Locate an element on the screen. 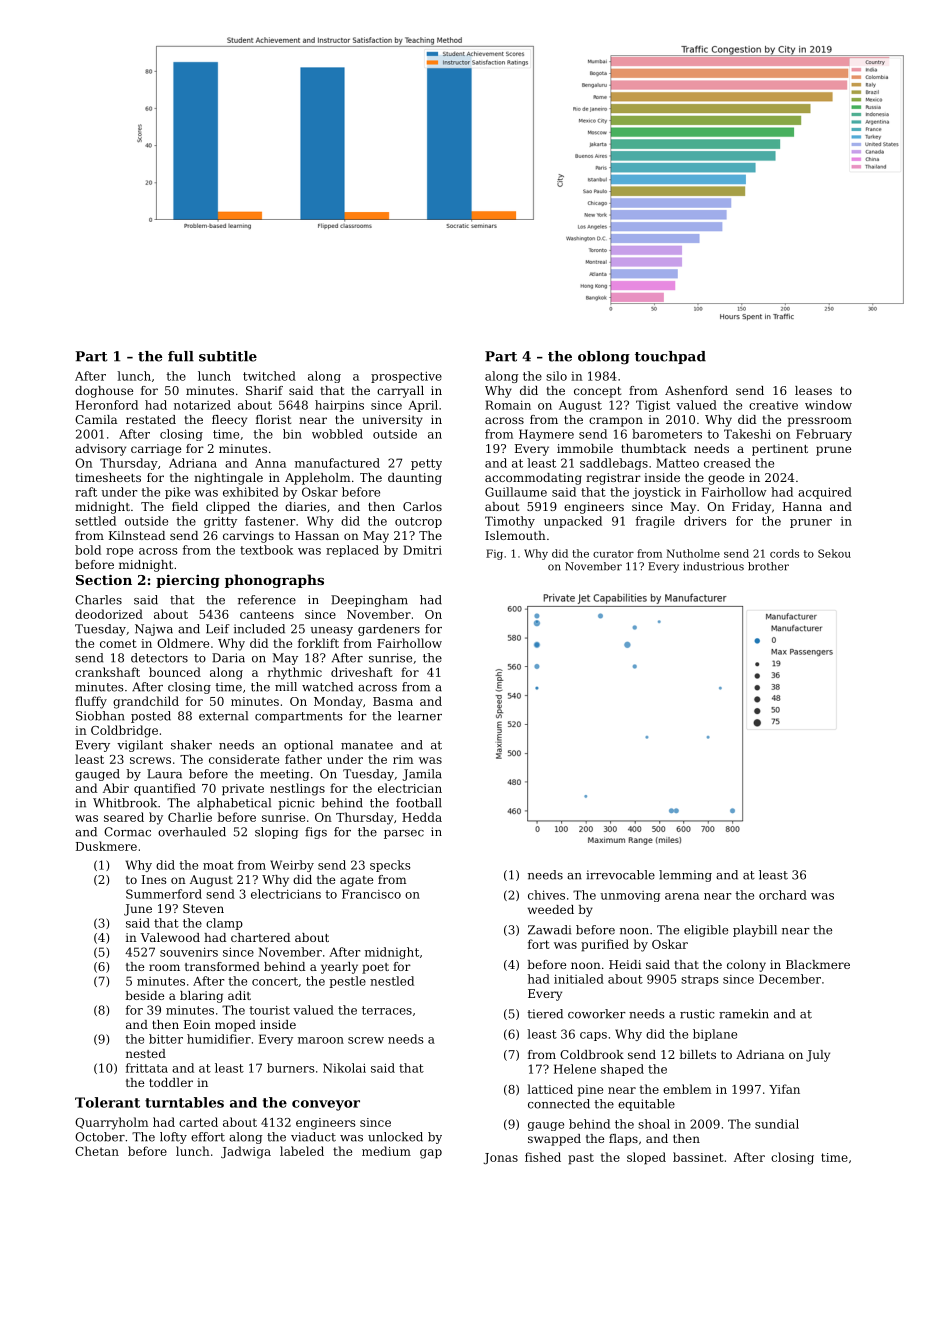  cords is located at coordinates (784, 553).
